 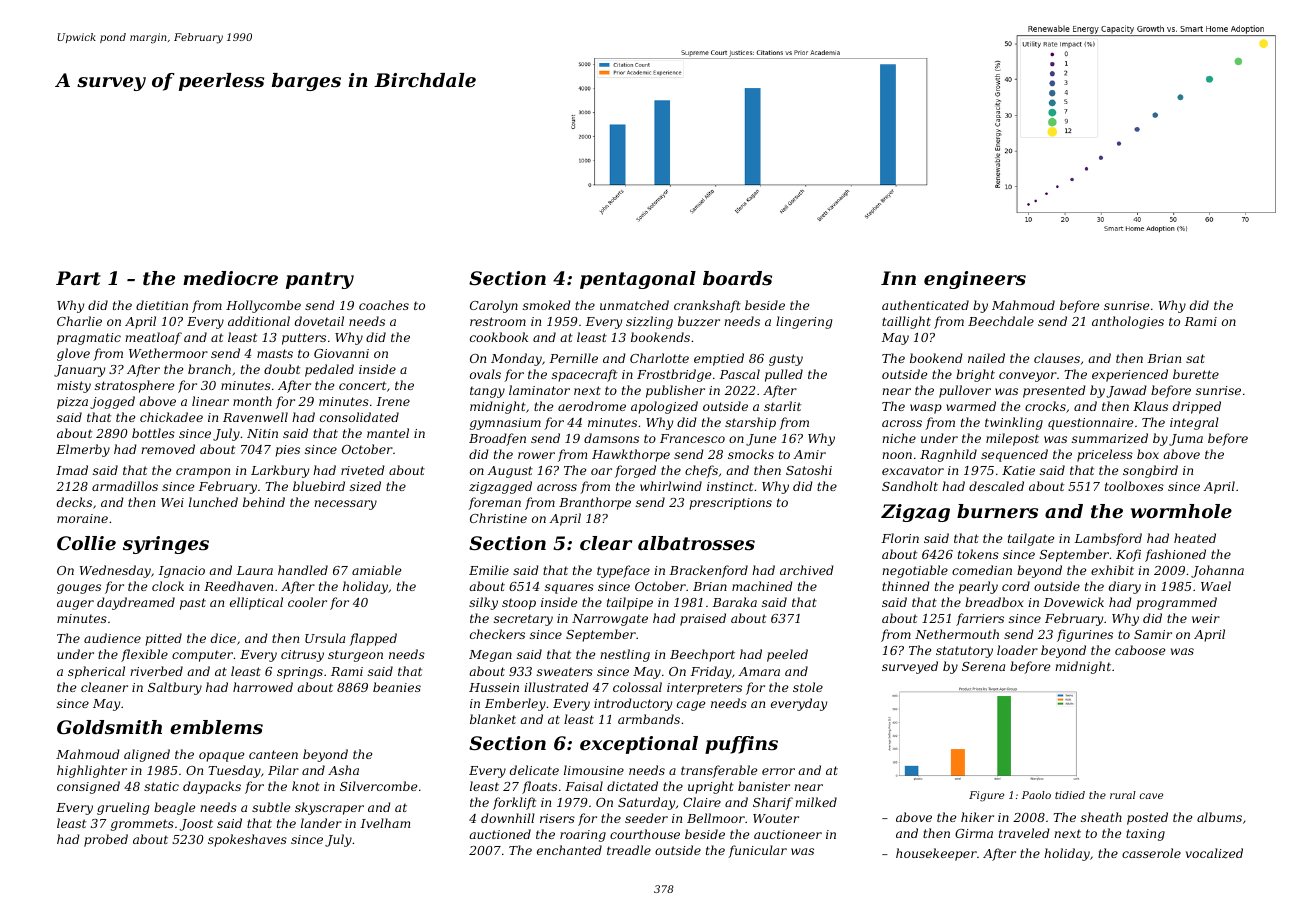 What do you see at coordinates (106, 840) in the screenshot?
I see `probed` at bounding box center [106, 840].
